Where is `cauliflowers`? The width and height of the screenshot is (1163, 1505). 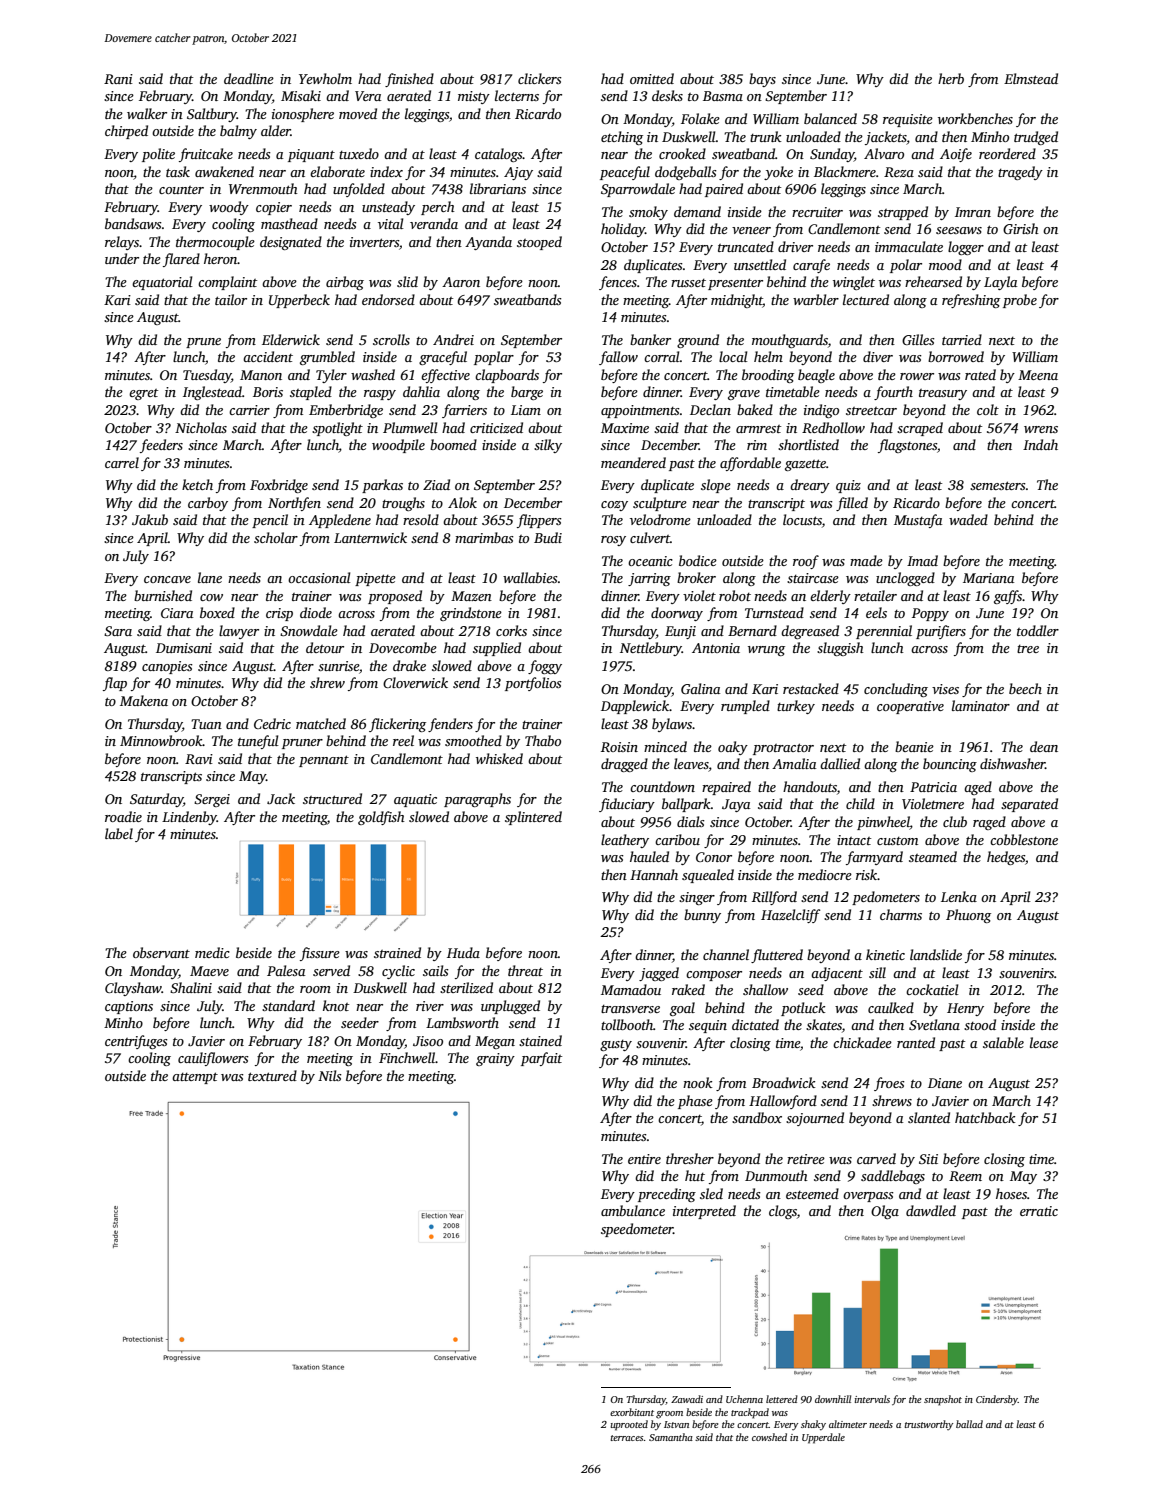
cauliflowers is located at coordinates (213, 1059).
